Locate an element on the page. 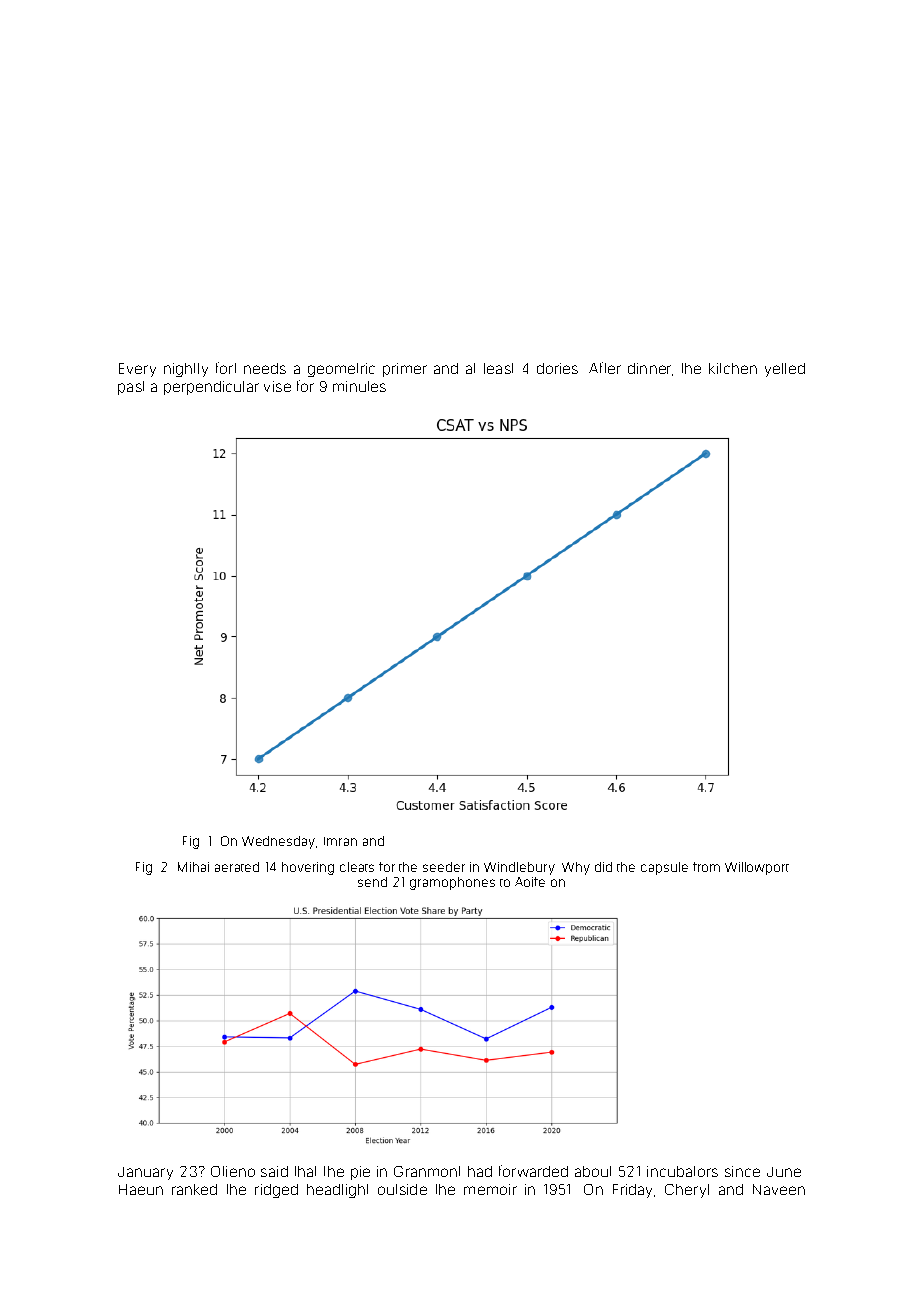  yelled is located at coordinates (785, 370).
